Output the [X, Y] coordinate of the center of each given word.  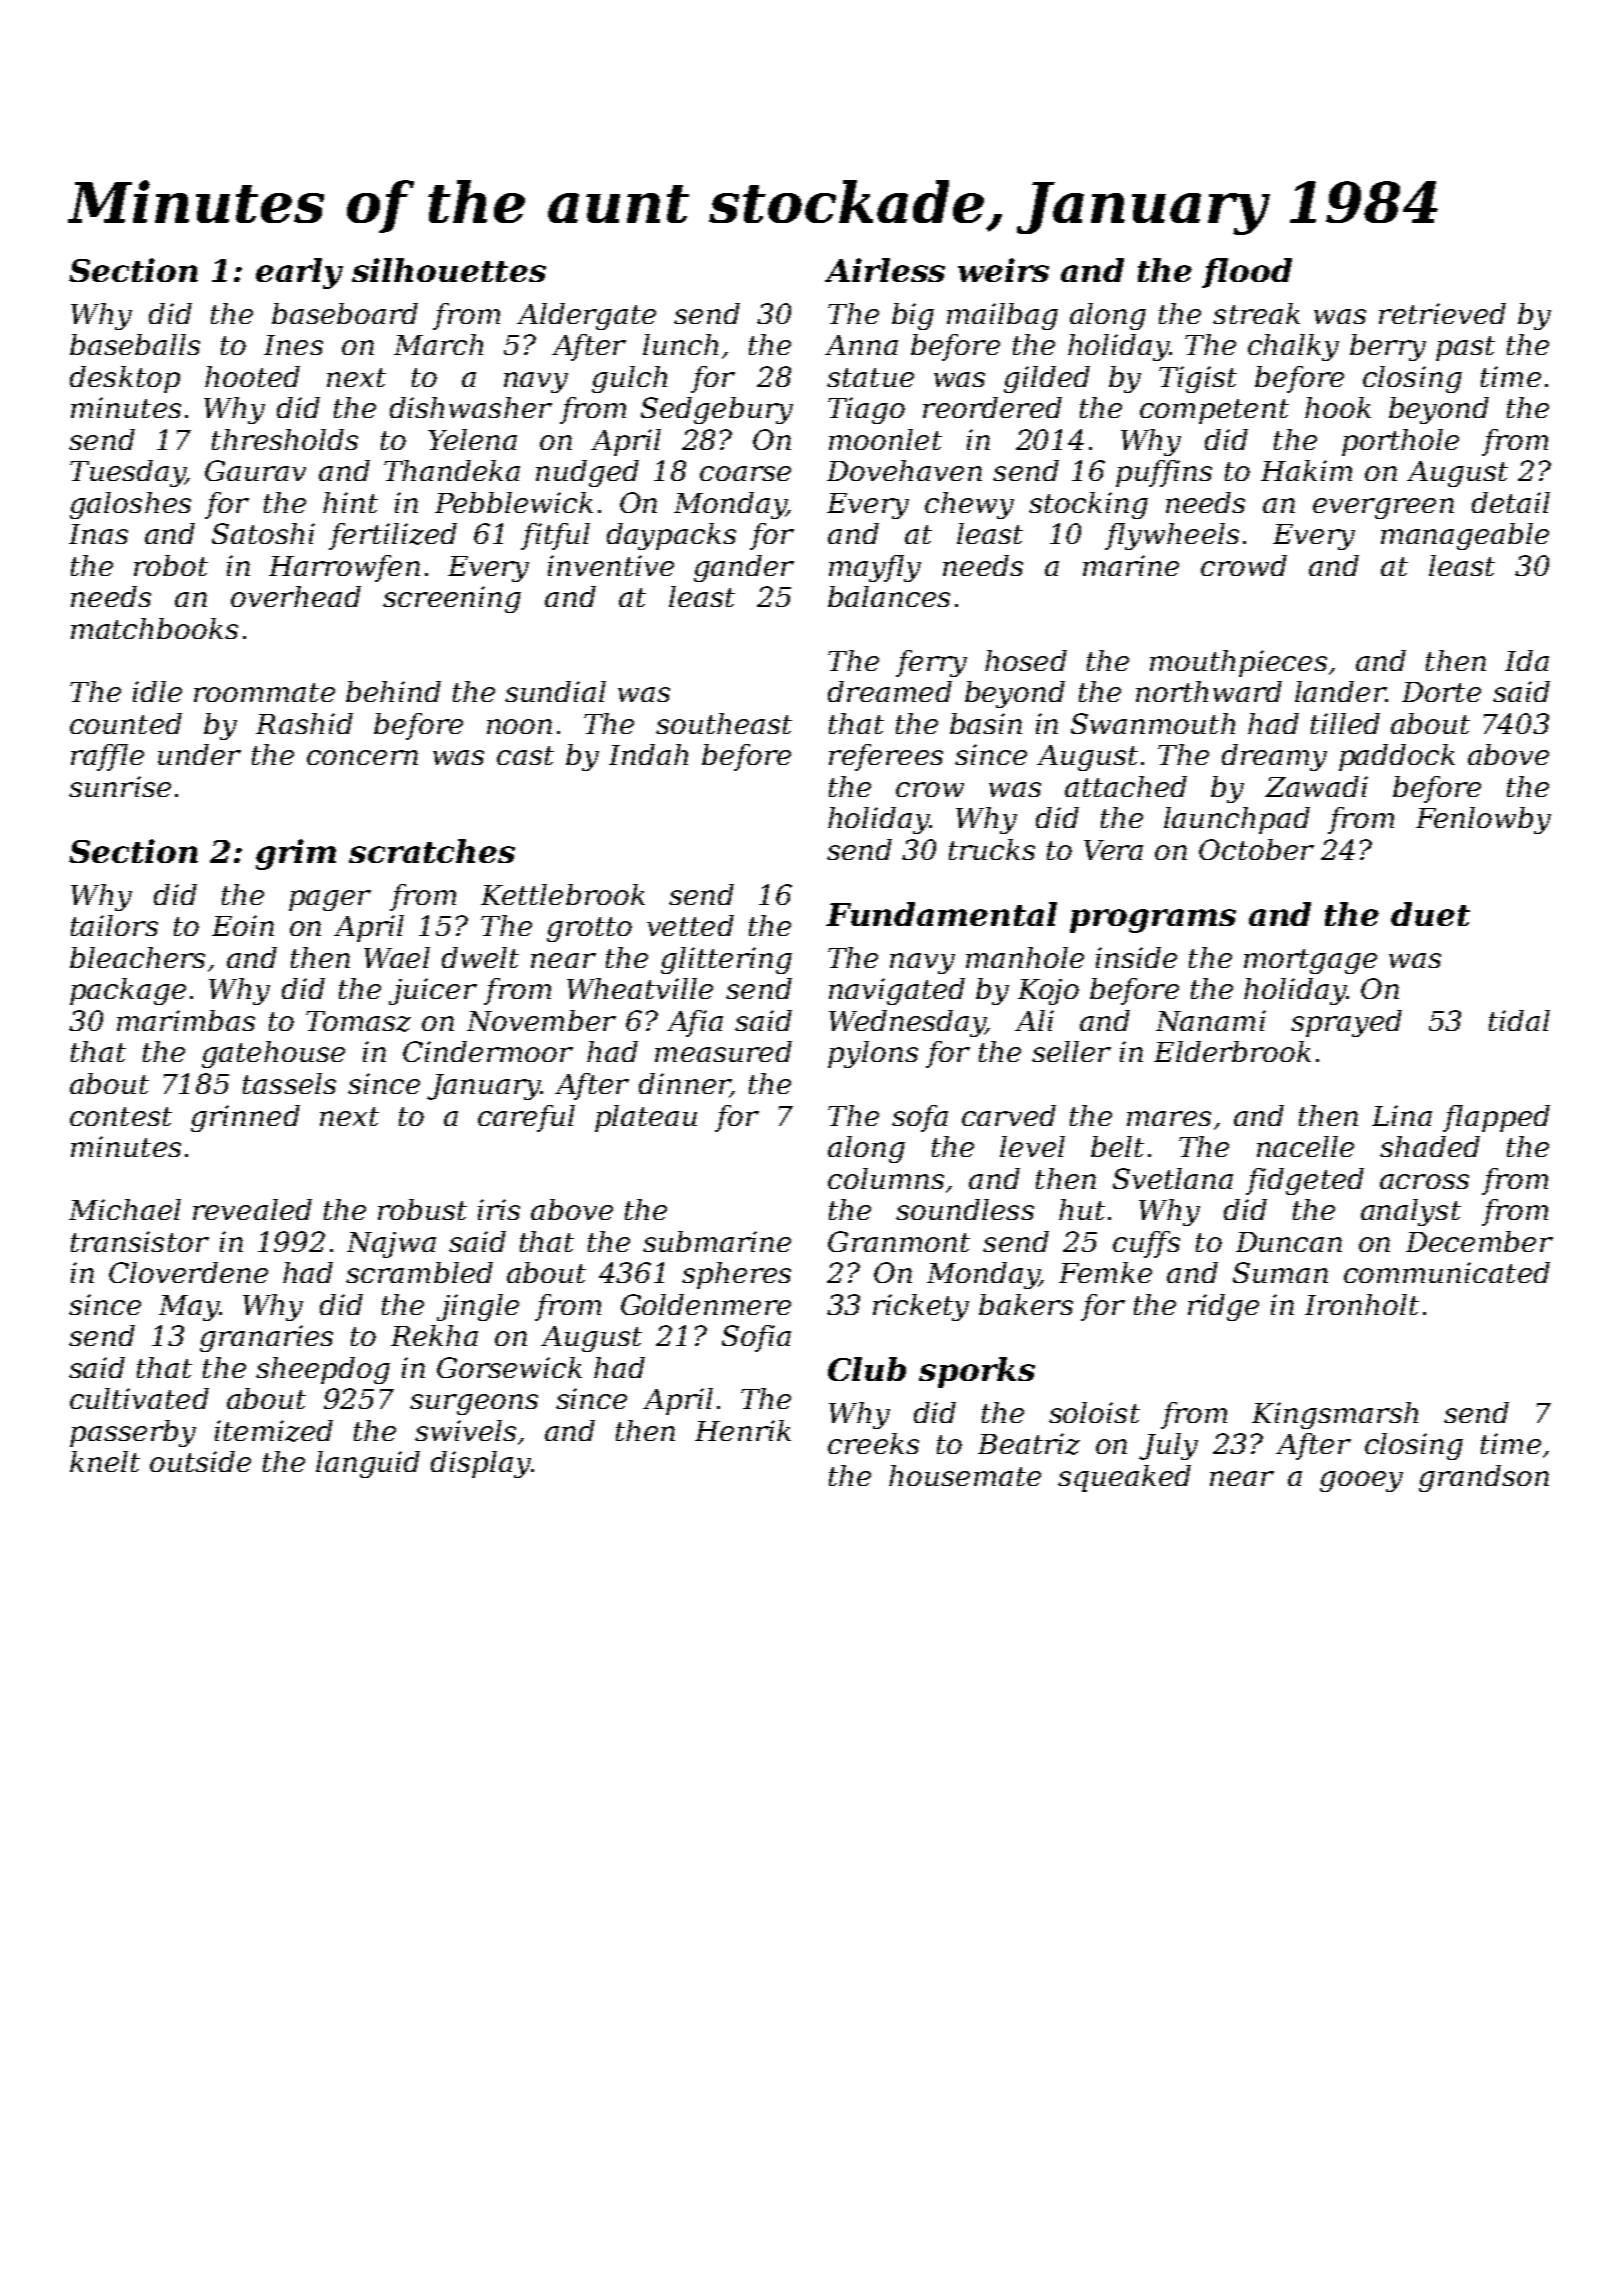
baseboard [345, 313]
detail [1511, 502]
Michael [125, 1209]
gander [744, 568]
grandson [1484, 1478]
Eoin [243, 925]
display [481, 1464]
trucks [992, 849]
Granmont [899, 1241]
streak [1256, 313]
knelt [105, 1461]
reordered [992, 407]
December [1479, 1241]
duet [1430, 914]
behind [393, 691]
